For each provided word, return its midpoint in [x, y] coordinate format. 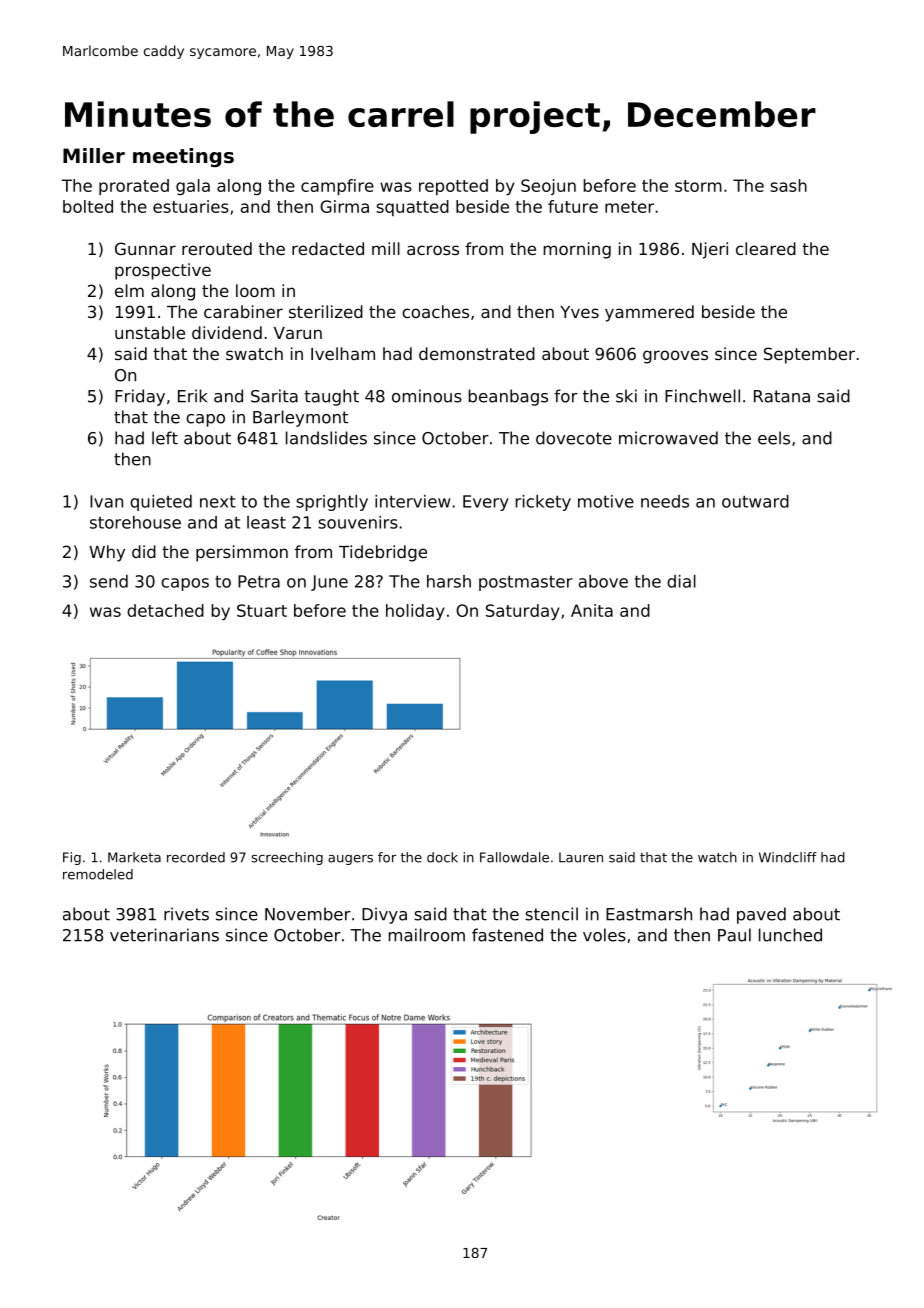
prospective [163, 271]
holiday [415, 612]
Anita [592, 610]
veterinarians [164, 935]
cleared [766, 248]
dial [681, 581]
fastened [507, 935]
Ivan [106, 501]
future [573, 206]
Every [486, 503]
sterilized [326, 311]
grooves [675, 357]
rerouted [217, 248]
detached [165, 610]
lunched [790, 935]
